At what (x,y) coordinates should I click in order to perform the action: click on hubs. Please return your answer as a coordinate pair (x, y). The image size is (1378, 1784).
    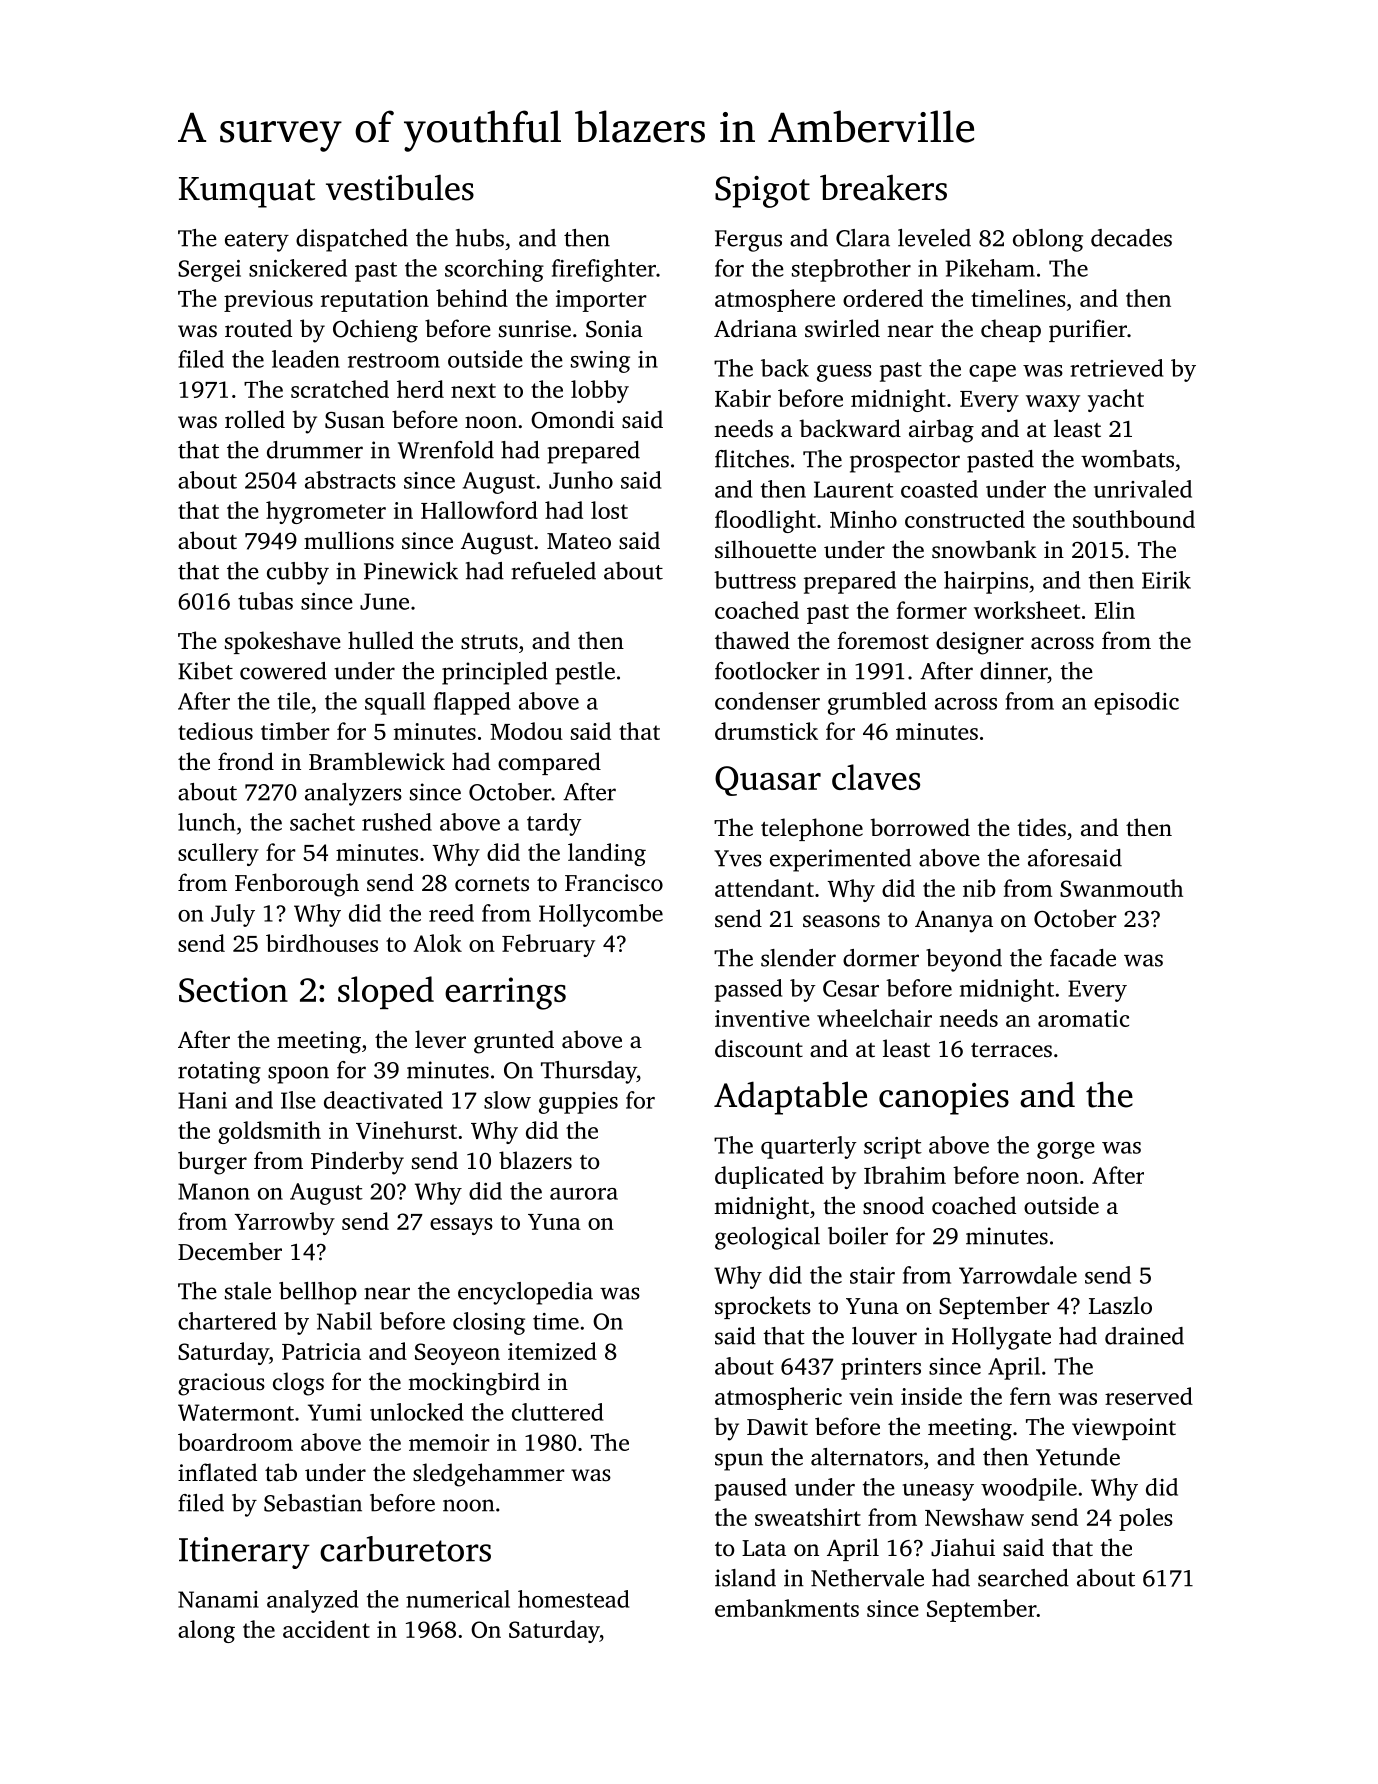
    Looking at the image, I should click on (480, 238).
